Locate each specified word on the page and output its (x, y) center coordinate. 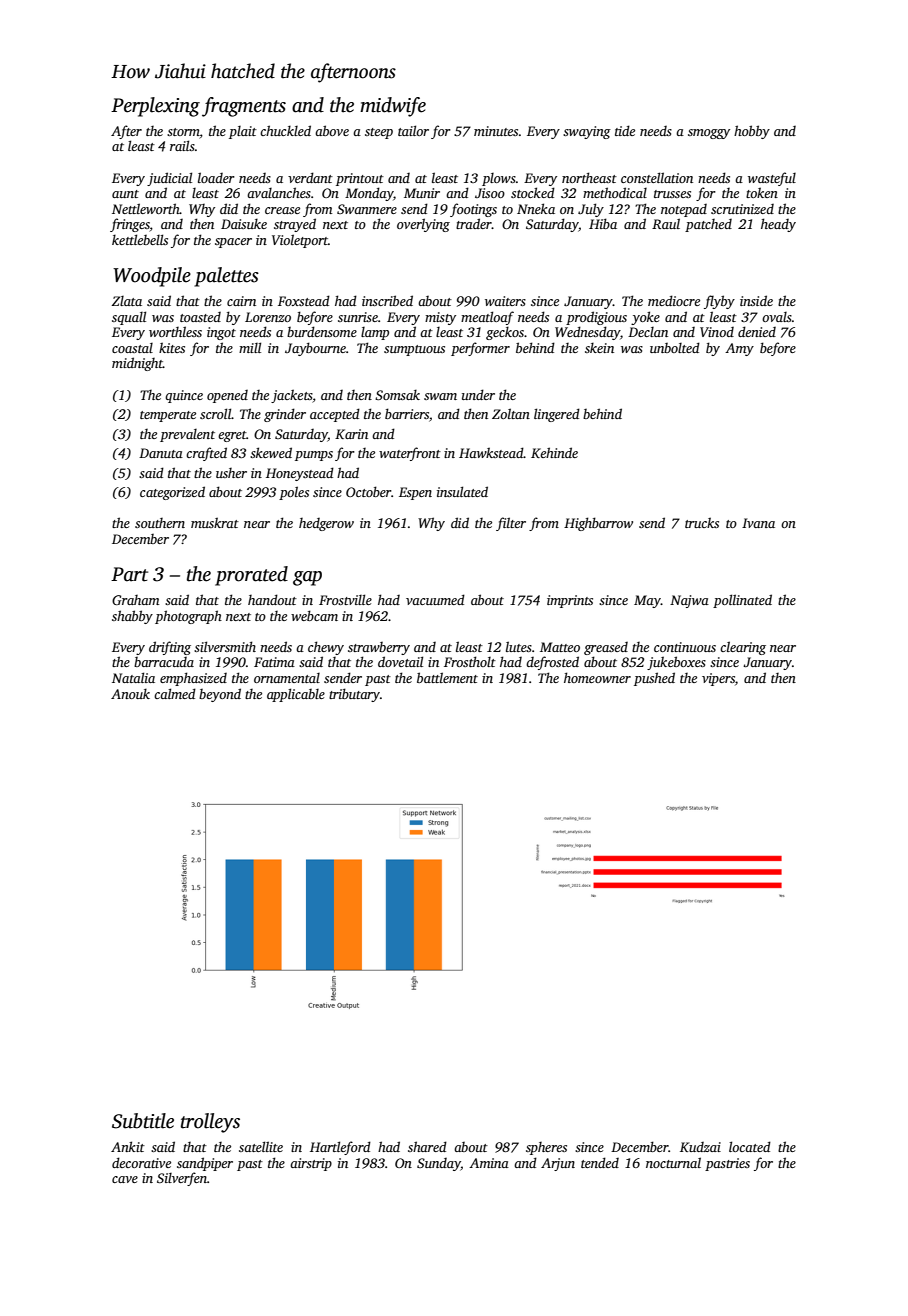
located (750, 1146)
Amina (489, 1163)
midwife (393, 107)
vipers (718, 679)
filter (511, 524)
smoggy (709, 134)
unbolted (675, 347)
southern (160, 523)
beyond (220, 695)
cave (125, 1179)
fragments (244, 107)
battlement (447, 677)
